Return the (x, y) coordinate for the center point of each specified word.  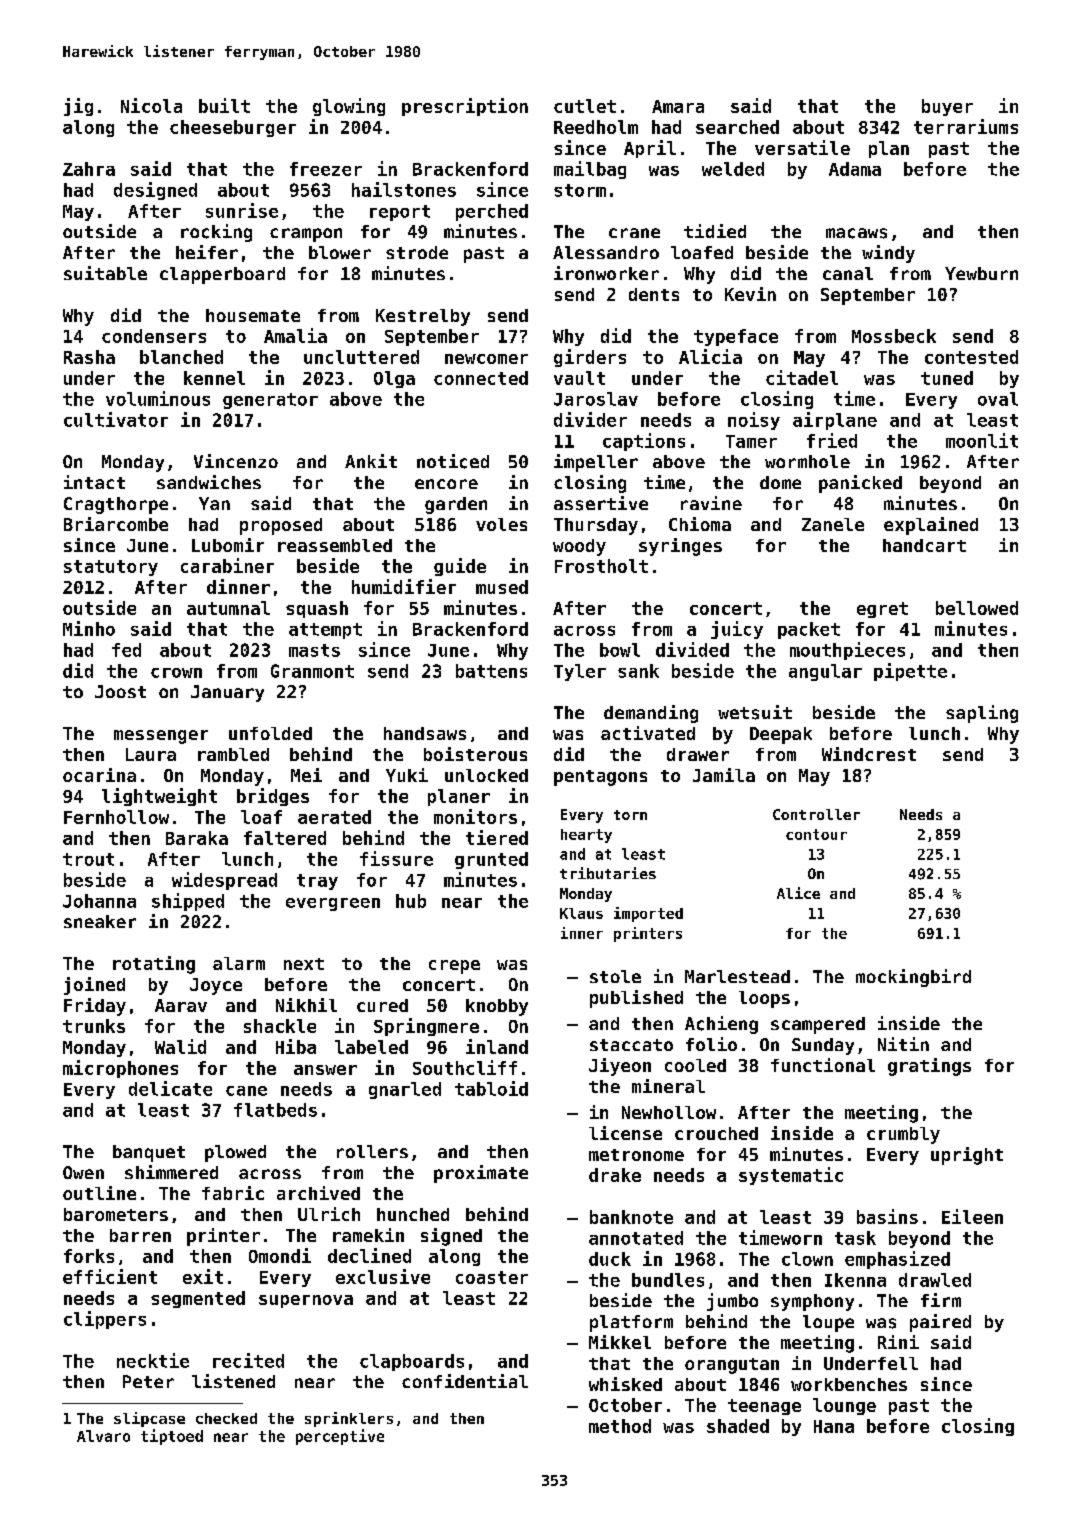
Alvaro (103, 1436)
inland (497, 1046)
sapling (982, 714)
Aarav (181, 1005)
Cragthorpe (116, 505)
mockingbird (913, 978)
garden (456, 505)
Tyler (580, 672)
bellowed (977, 608)
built (224, 105)
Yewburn (981, 273)
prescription (465, 107)
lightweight (159, 797)
